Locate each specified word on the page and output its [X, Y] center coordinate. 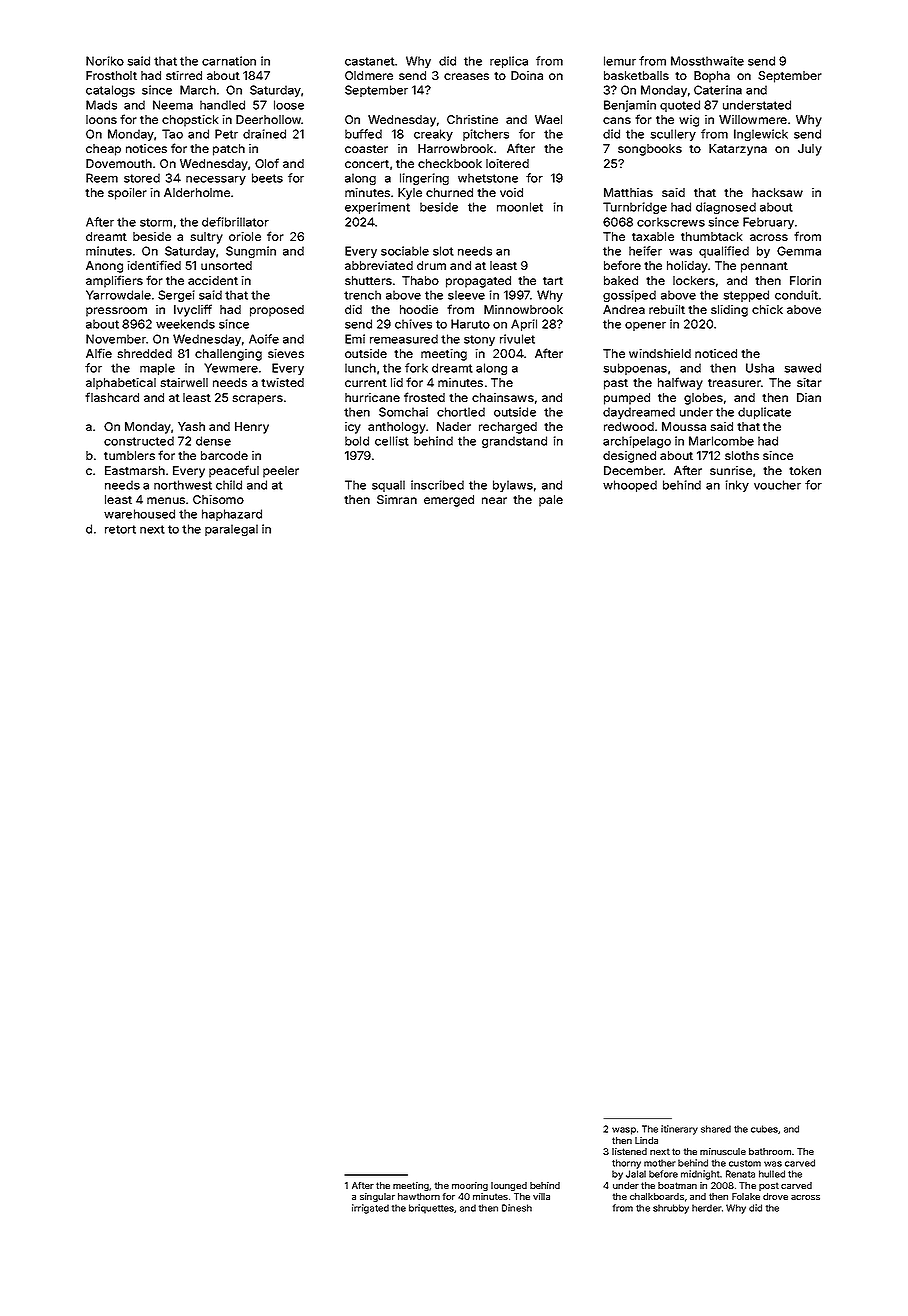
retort [120, 529]
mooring [470, 1186]
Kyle [410, 194]
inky [737, 486]
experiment [377, 208]
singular [377, 1197]
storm [156, 222]
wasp [624, 1131]
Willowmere [753, 119]
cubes [764, 1129]
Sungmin [251, 252]
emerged [449, 501]
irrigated [370, 1209]
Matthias [628, 192]
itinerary [679, 1130]
